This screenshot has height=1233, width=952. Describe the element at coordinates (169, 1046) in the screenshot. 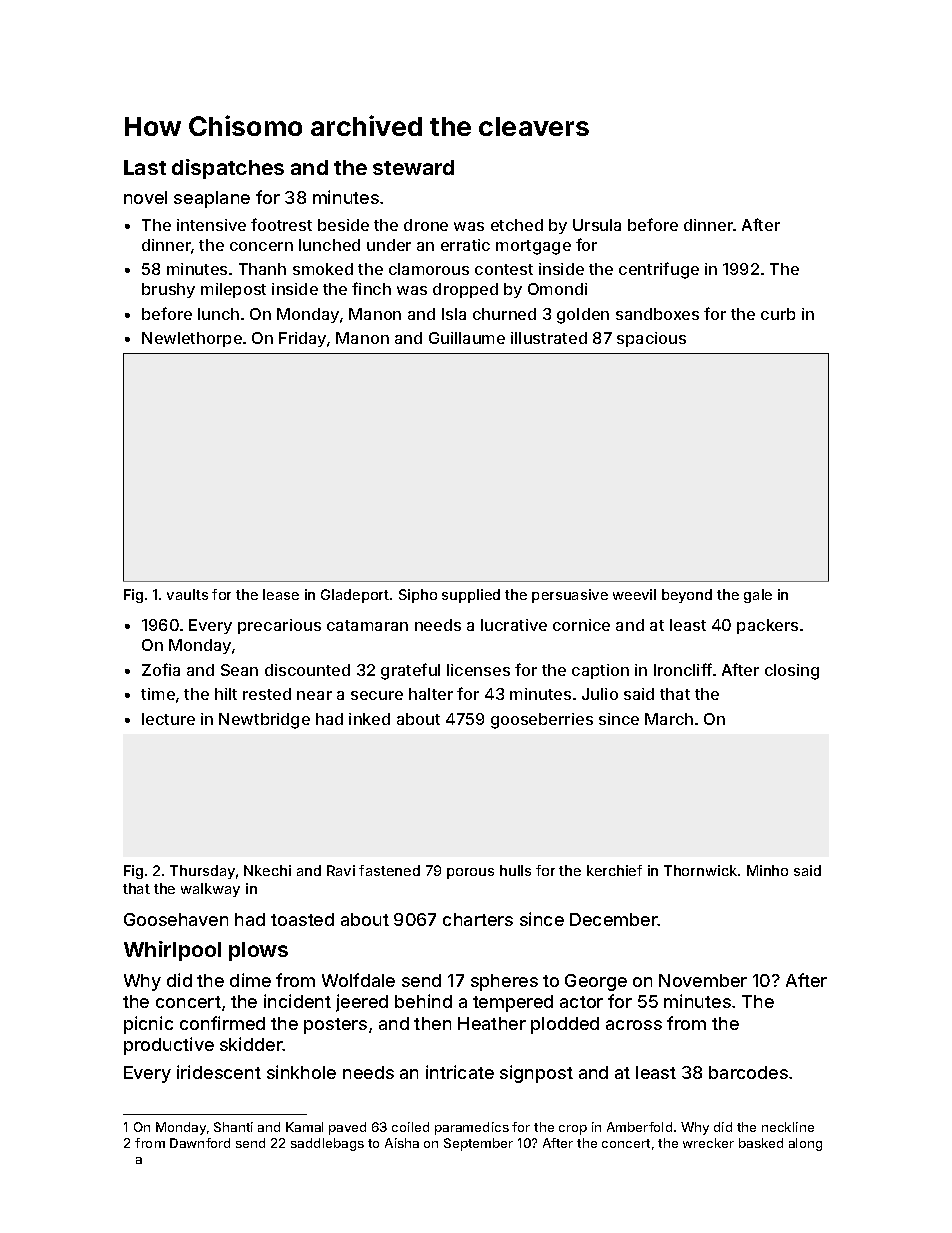

I see `productive` at that location.
